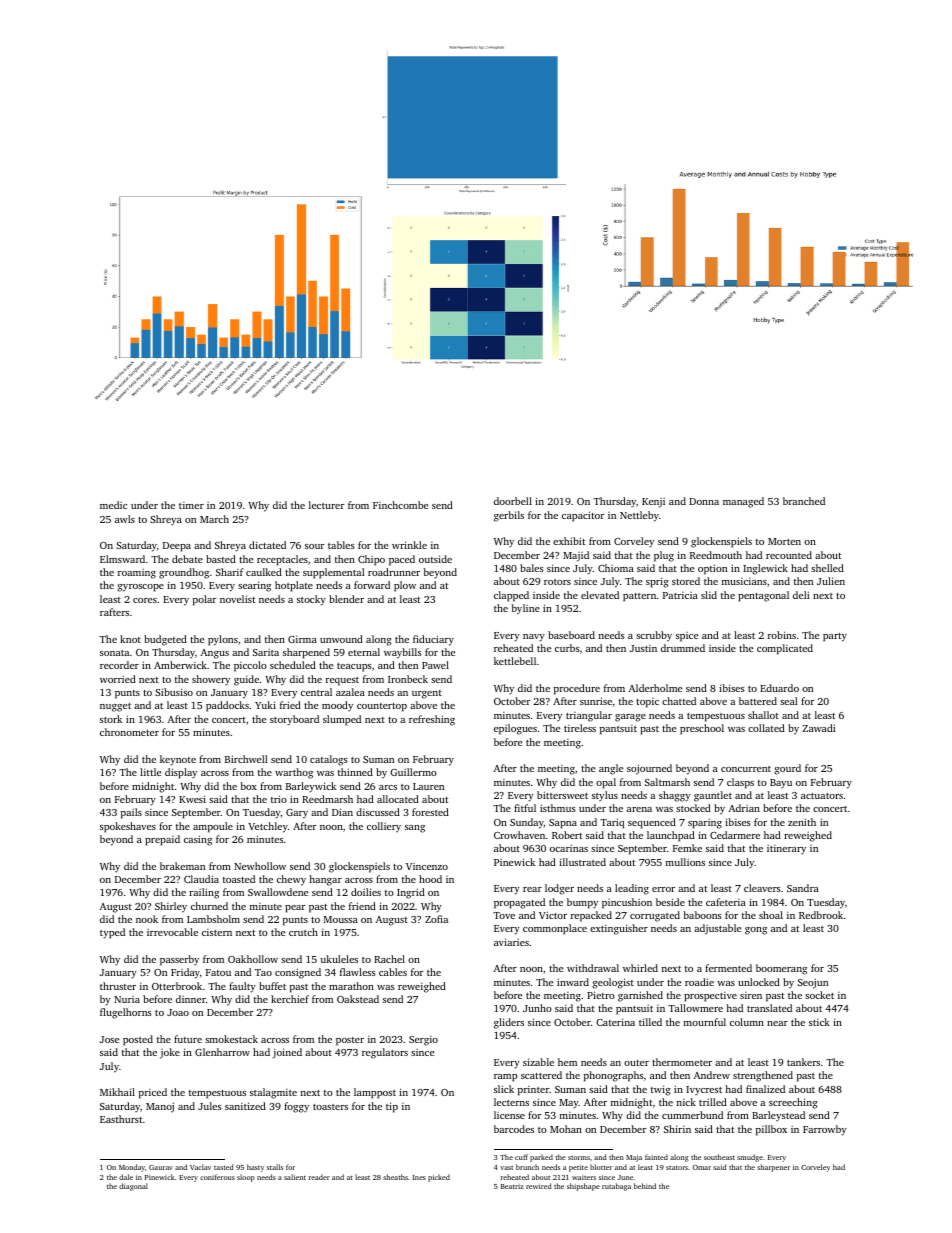 Image resolution: width=952 pixels, height=1233 pixels. I want to click on epilogues, so click(515, 729).
